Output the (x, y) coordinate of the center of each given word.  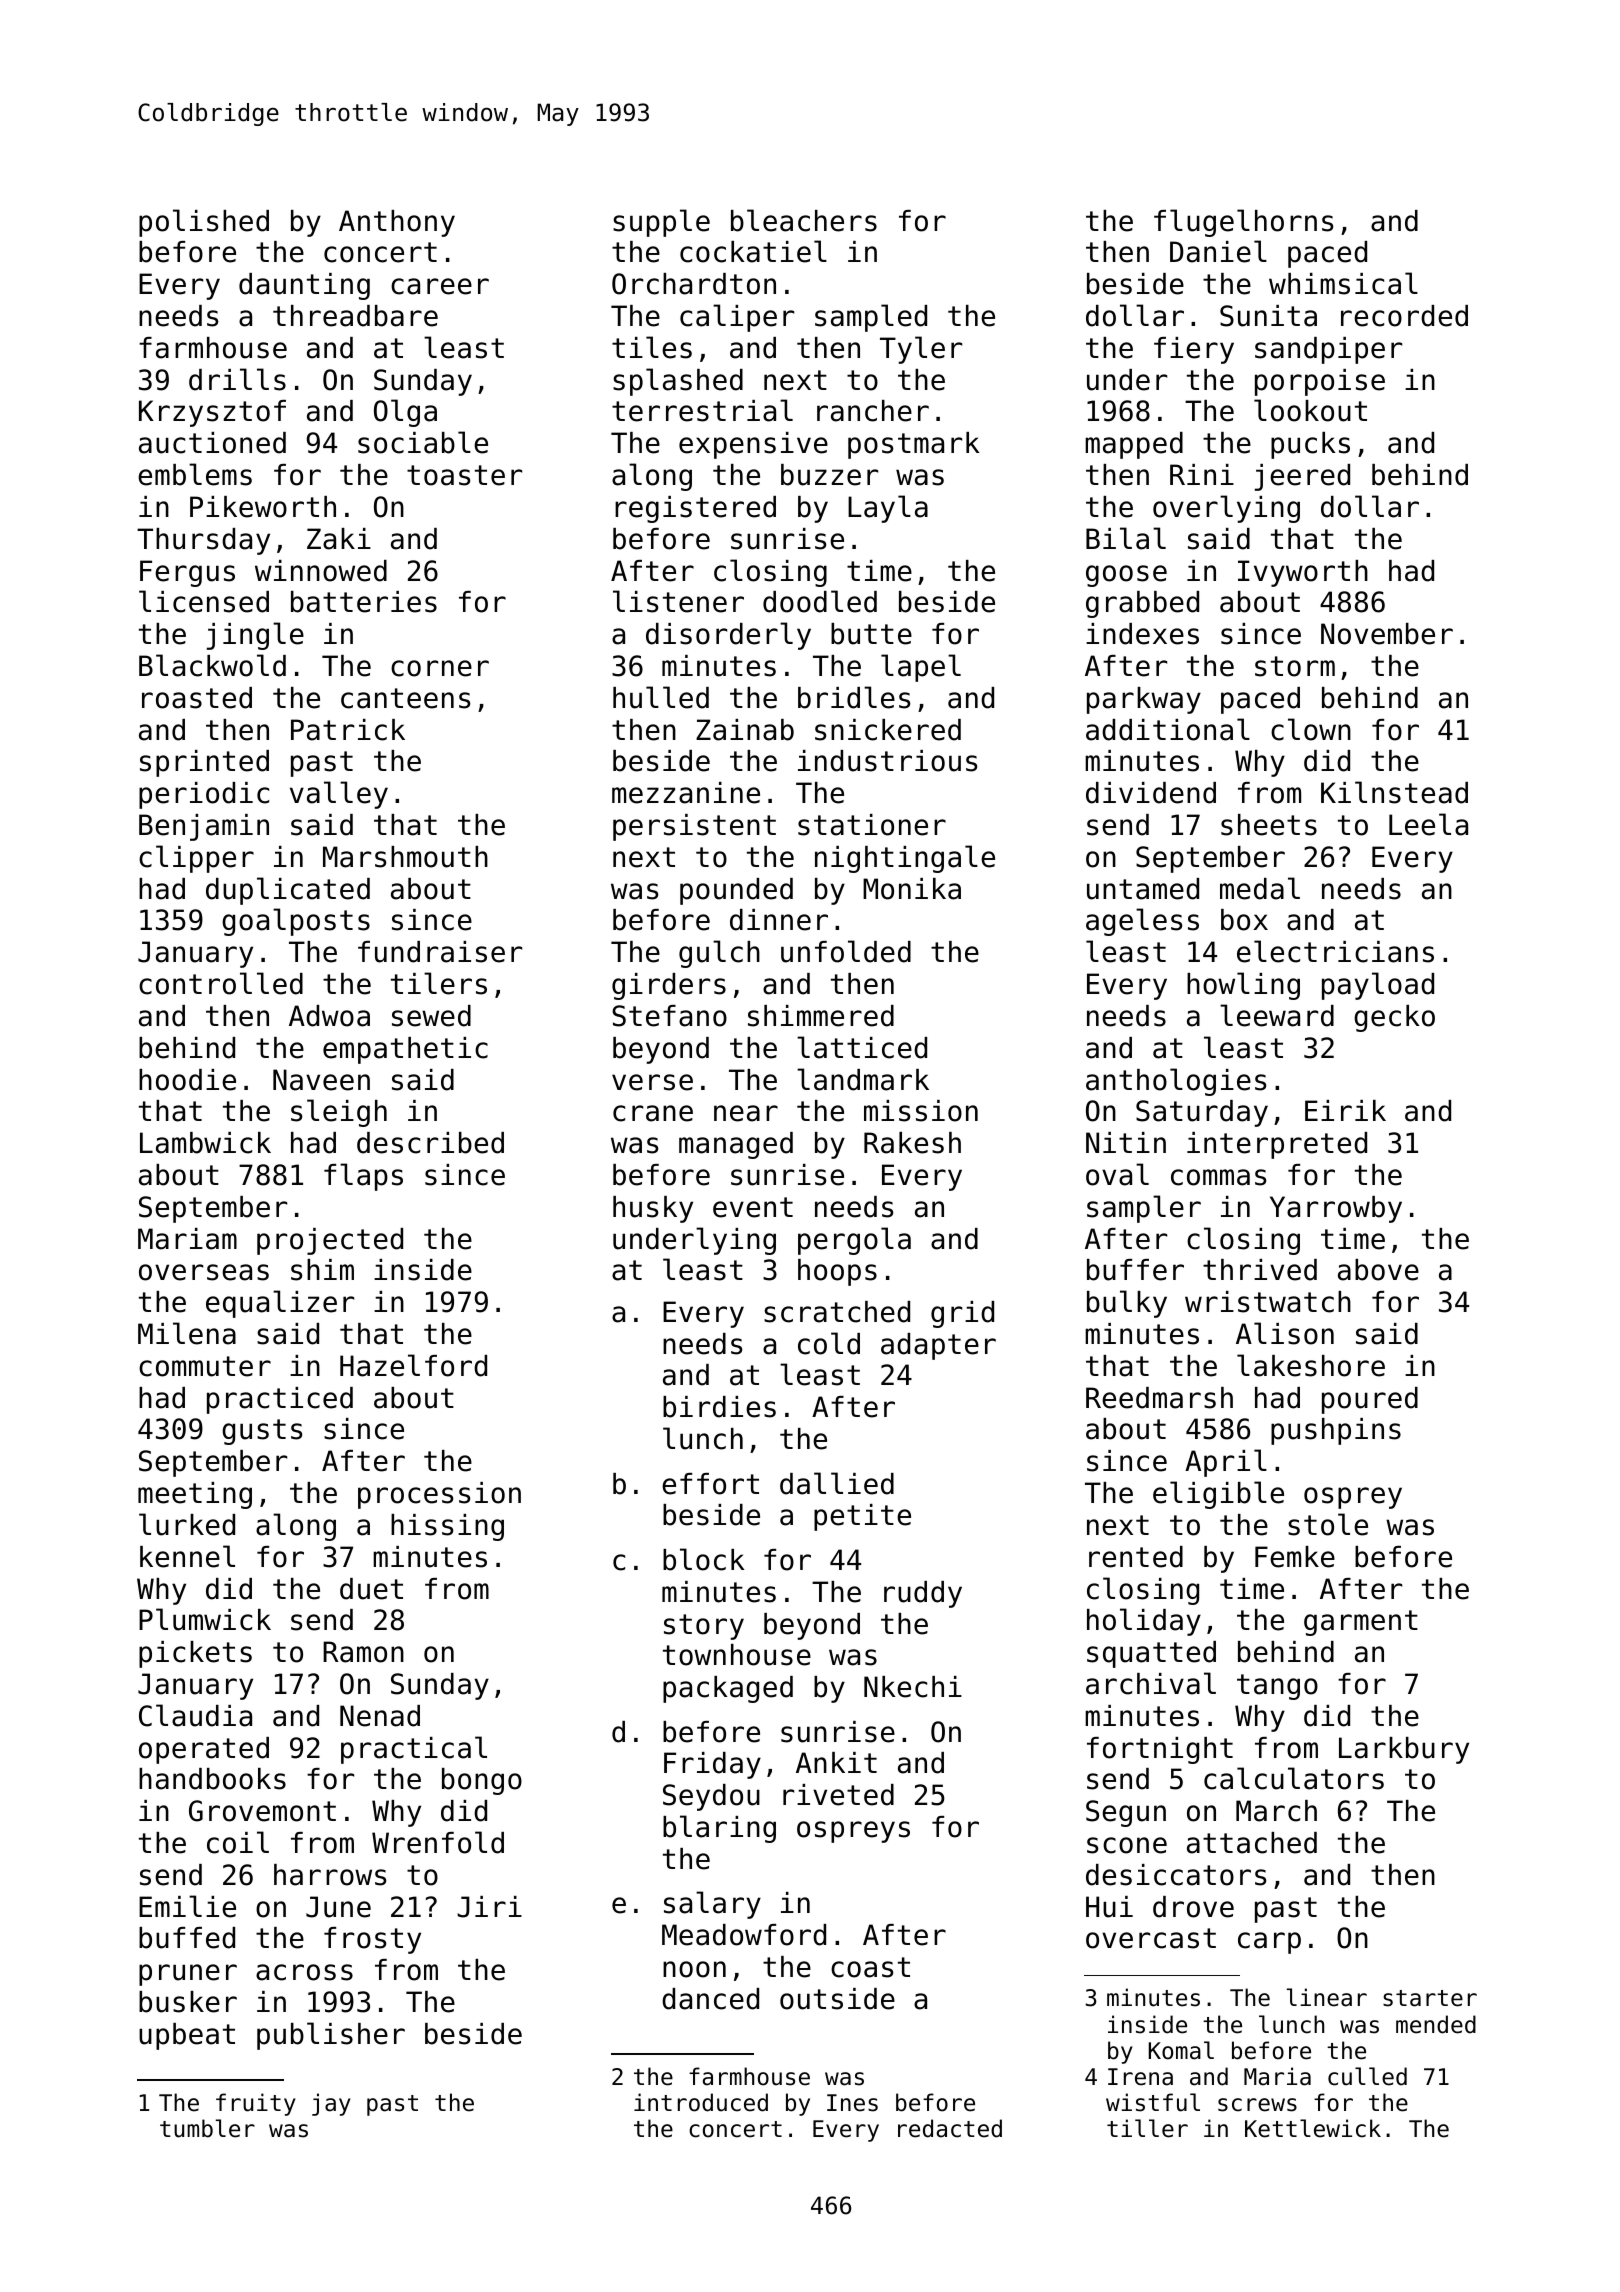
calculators (1294, 1778)
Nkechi (913, 1687)
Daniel (1218, 251)
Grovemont (262, 1811)
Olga (405, 413)
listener (678, 601)
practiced (280, 1400)
